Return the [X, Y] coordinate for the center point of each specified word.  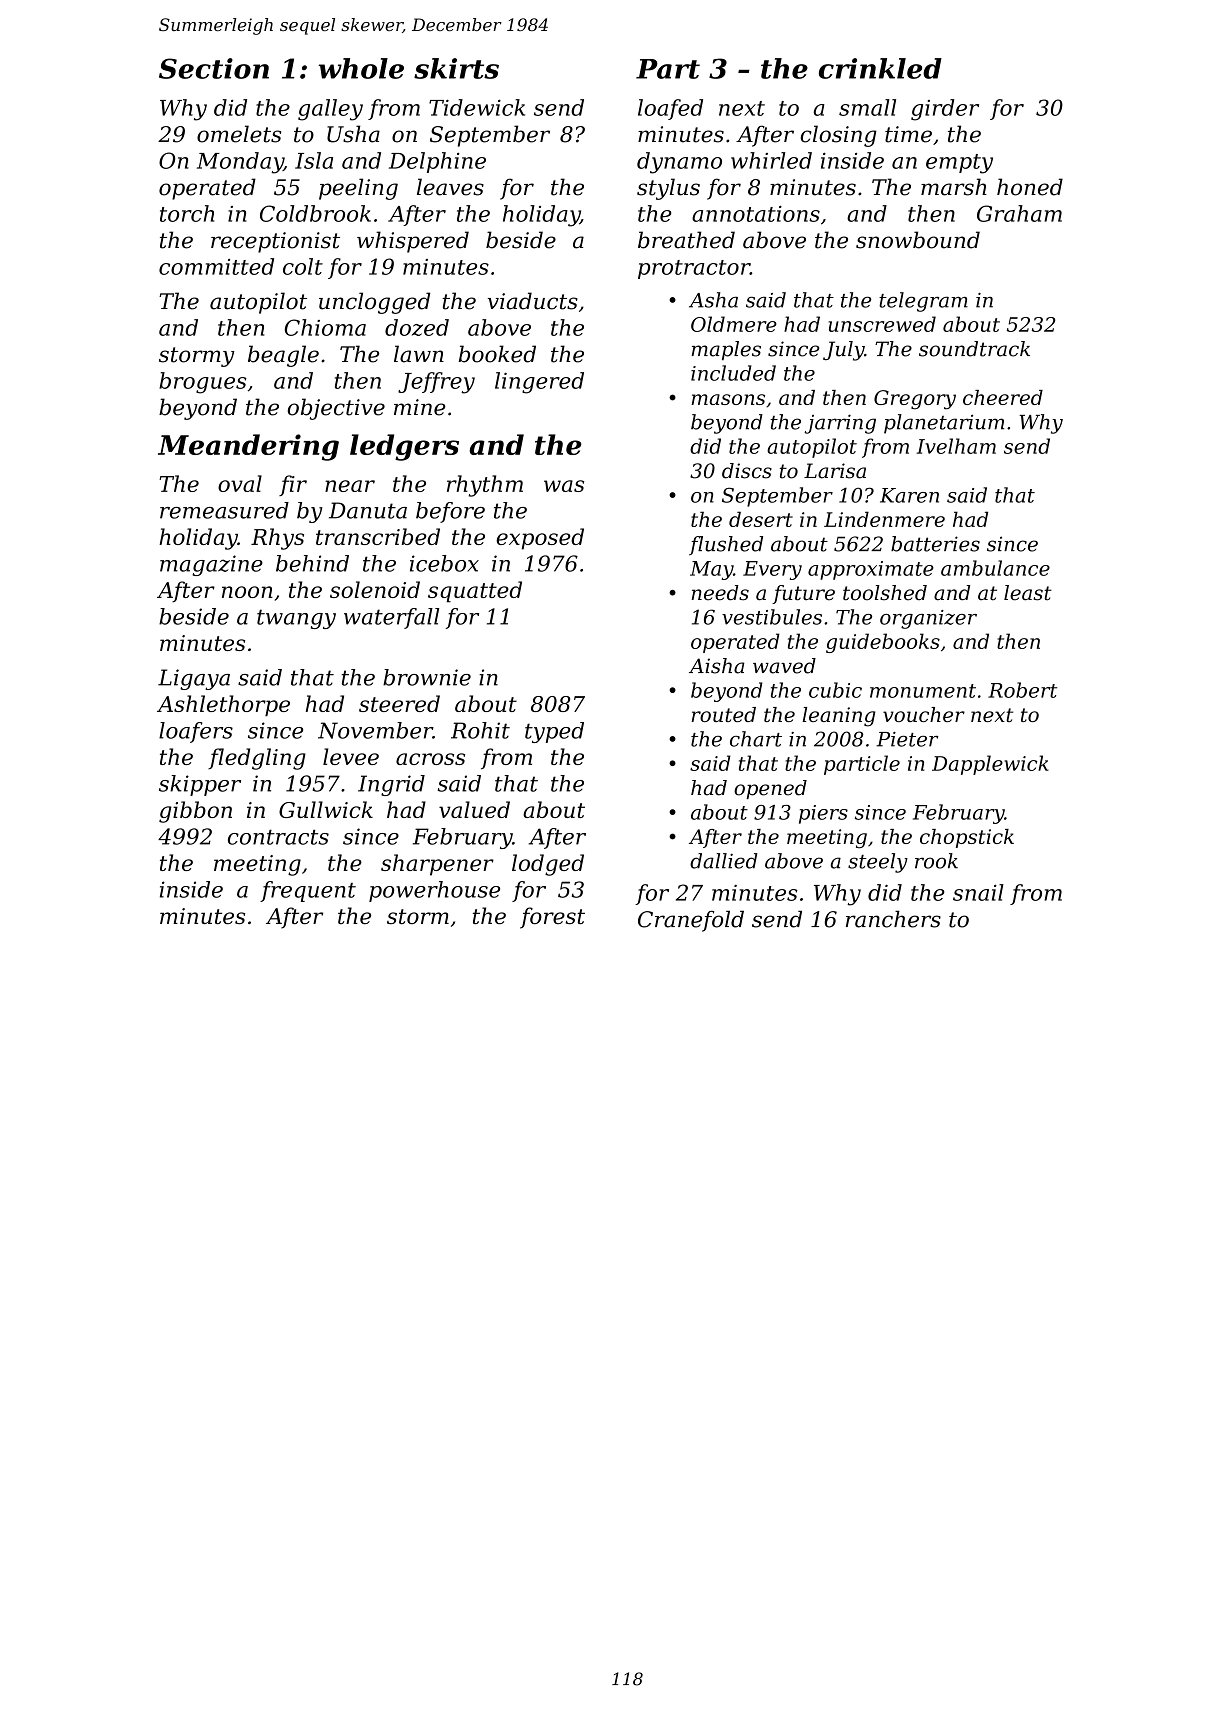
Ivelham [956, 446]
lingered [539, 383]
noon [247, 592]
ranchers [893, 919]
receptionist [275, 242]
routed [724, 714]
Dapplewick [990, 765]
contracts [278, 837]
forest [552, 918]
